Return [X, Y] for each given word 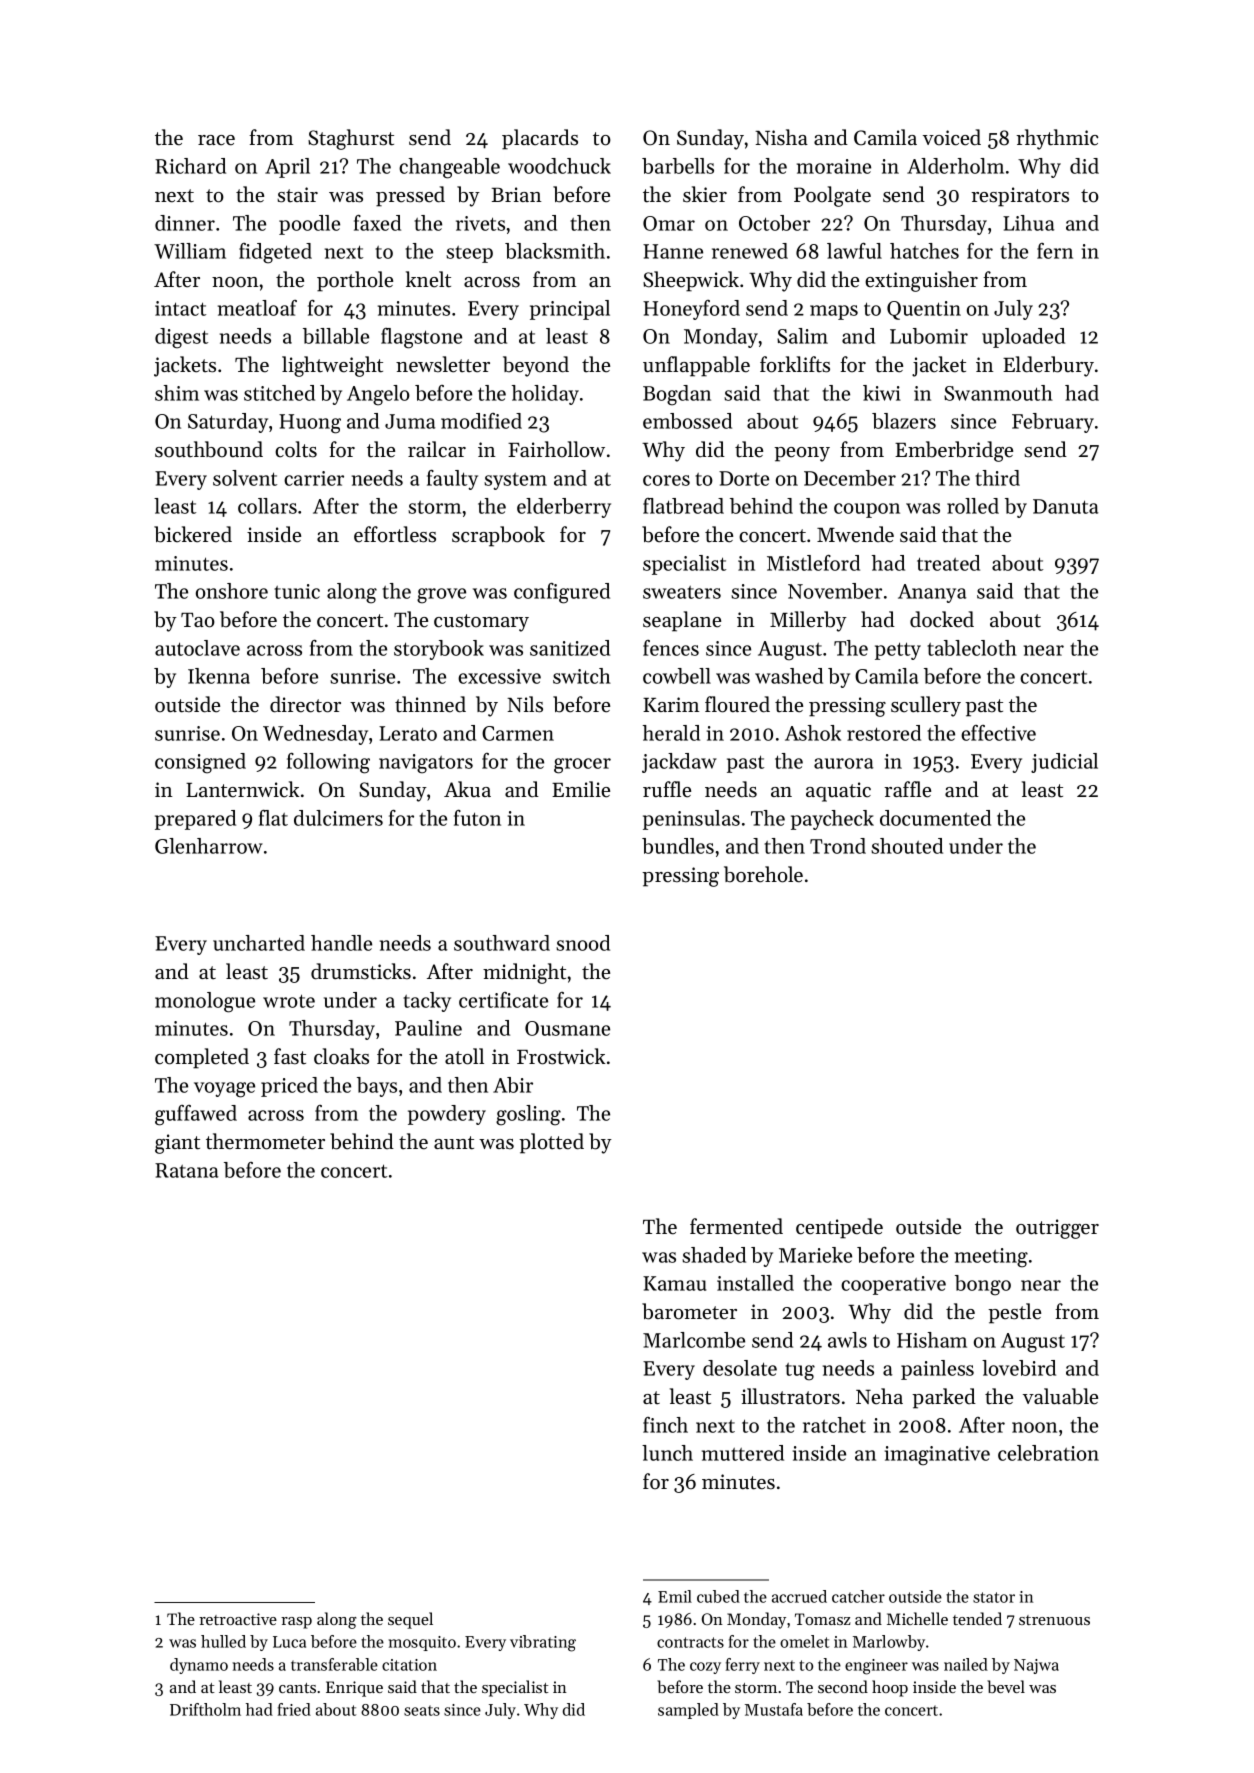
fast [290, 1056]
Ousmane [567, 1028]
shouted [907, 846]
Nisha [781, 137]
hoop [890, 1688]
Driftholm [205, 1709]
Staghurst [351, 139]
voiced [952, 137]
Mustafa [774, 1709]
